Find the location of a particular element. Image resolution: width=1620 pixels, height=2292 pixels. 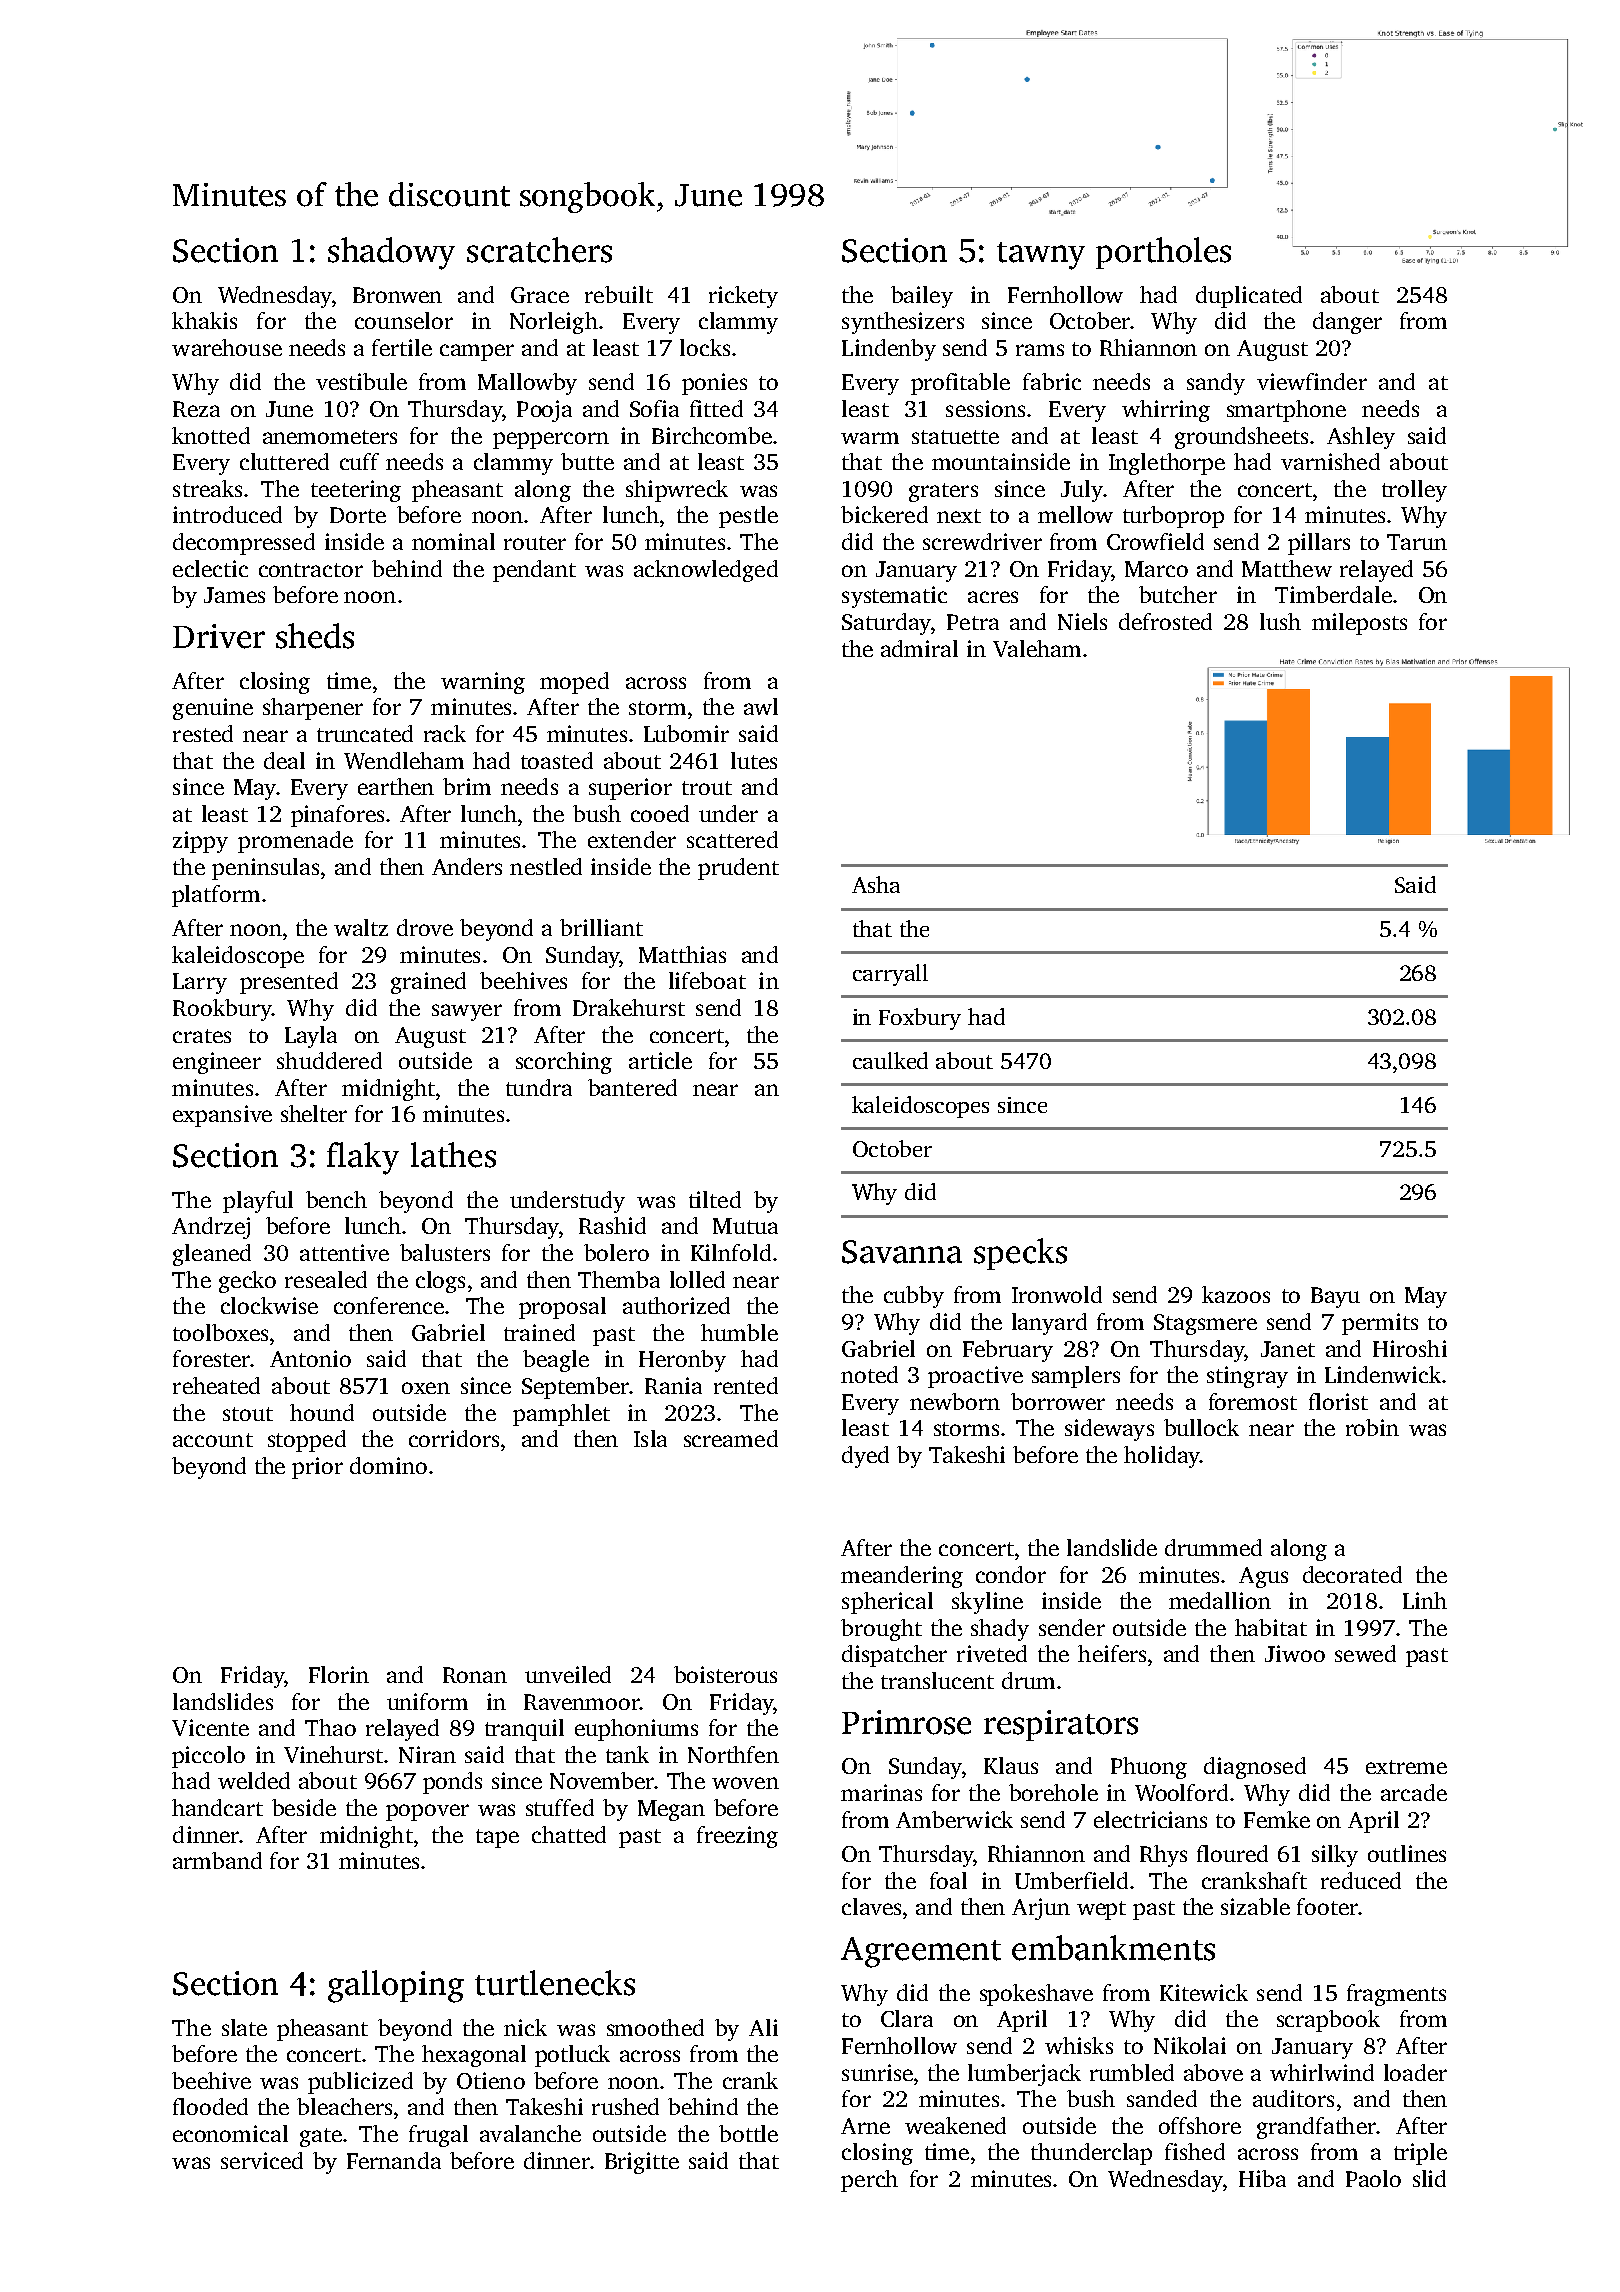

rams is located at coordinates (1040, 350).
